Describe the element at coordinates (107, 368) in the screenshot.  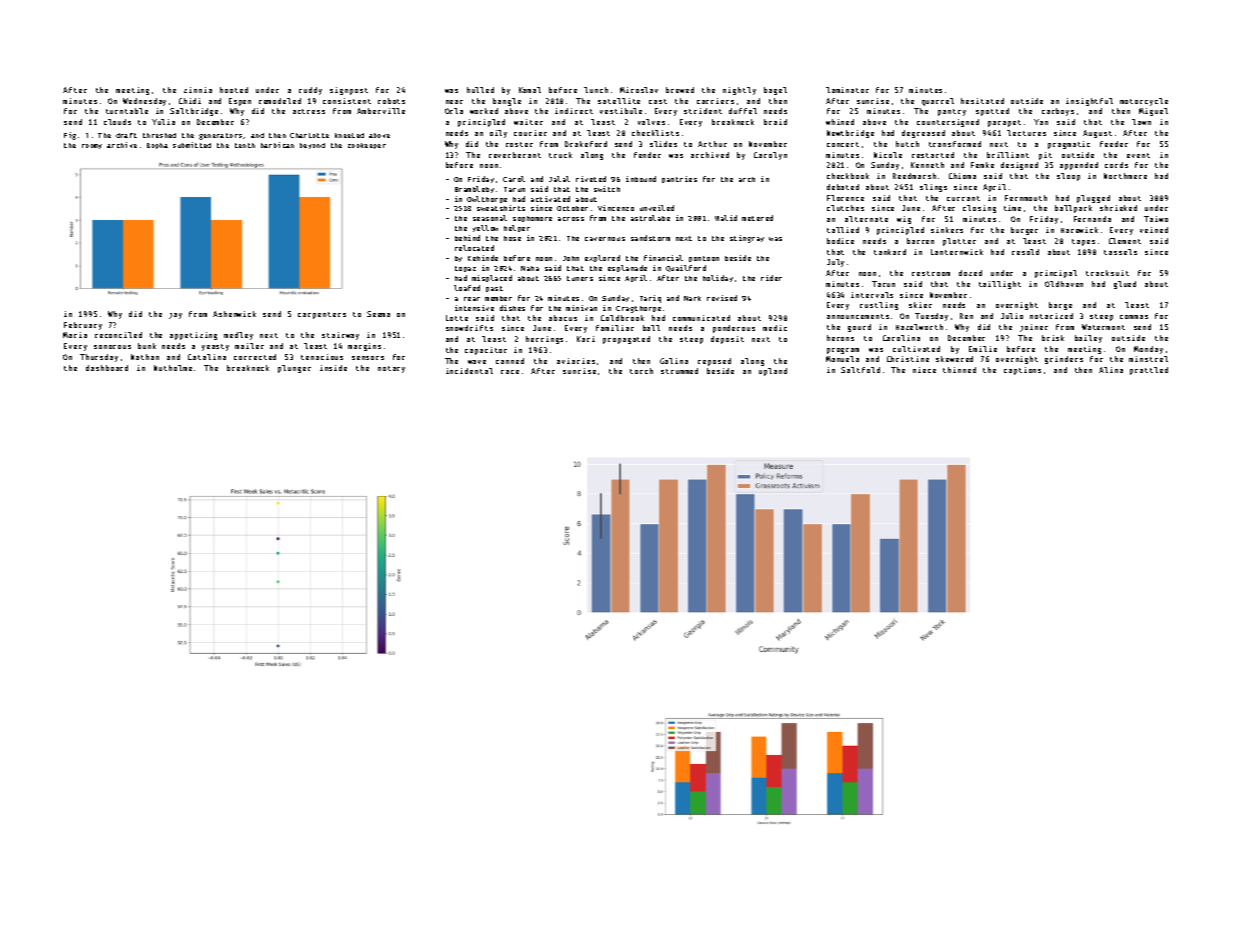
I see `dashboard` at that location.
